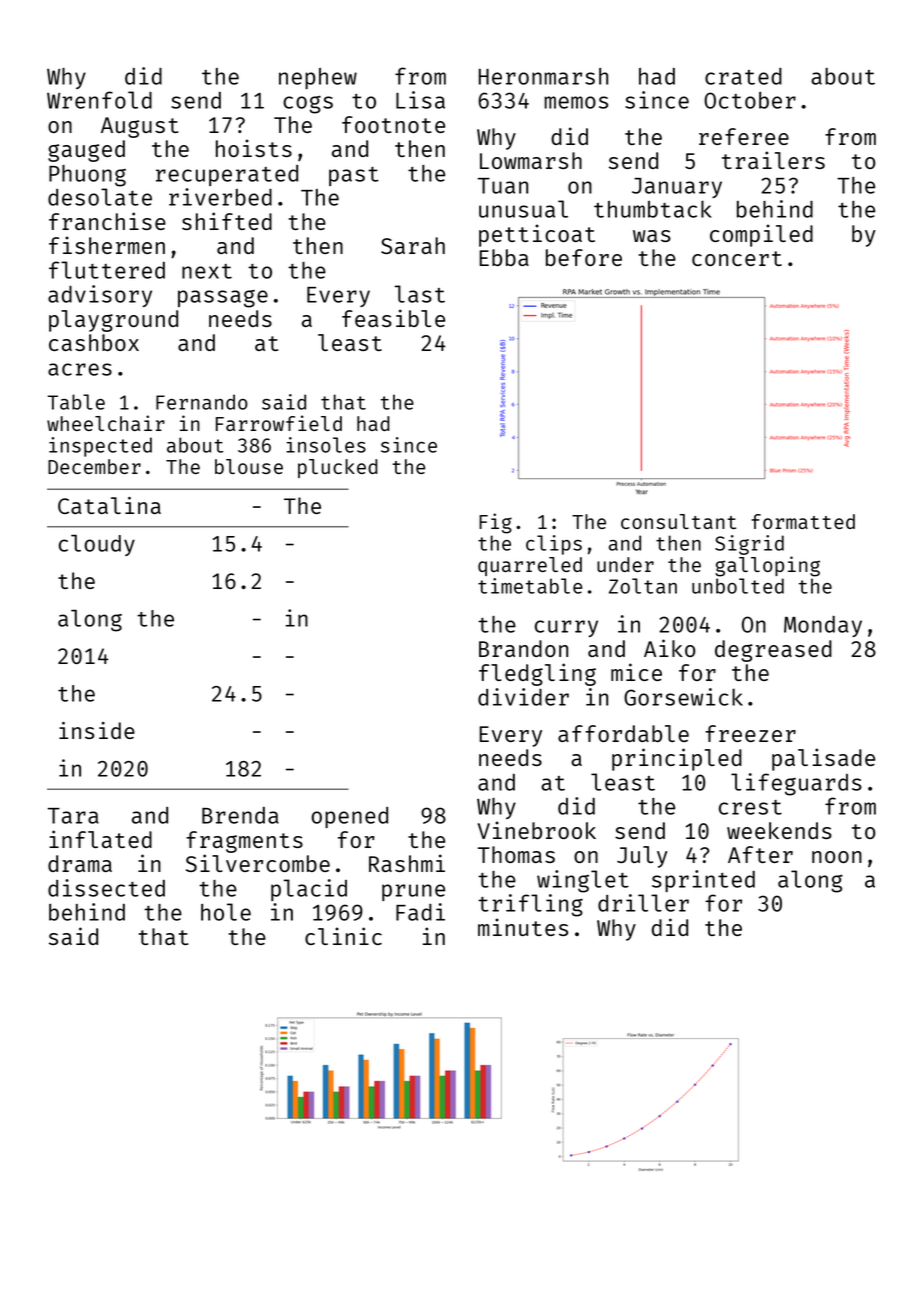 This image has width=924, height=1314. What do you see at coordinates (767, 566) in the image?
I see `galloping` at bounding box center [767, 566].
